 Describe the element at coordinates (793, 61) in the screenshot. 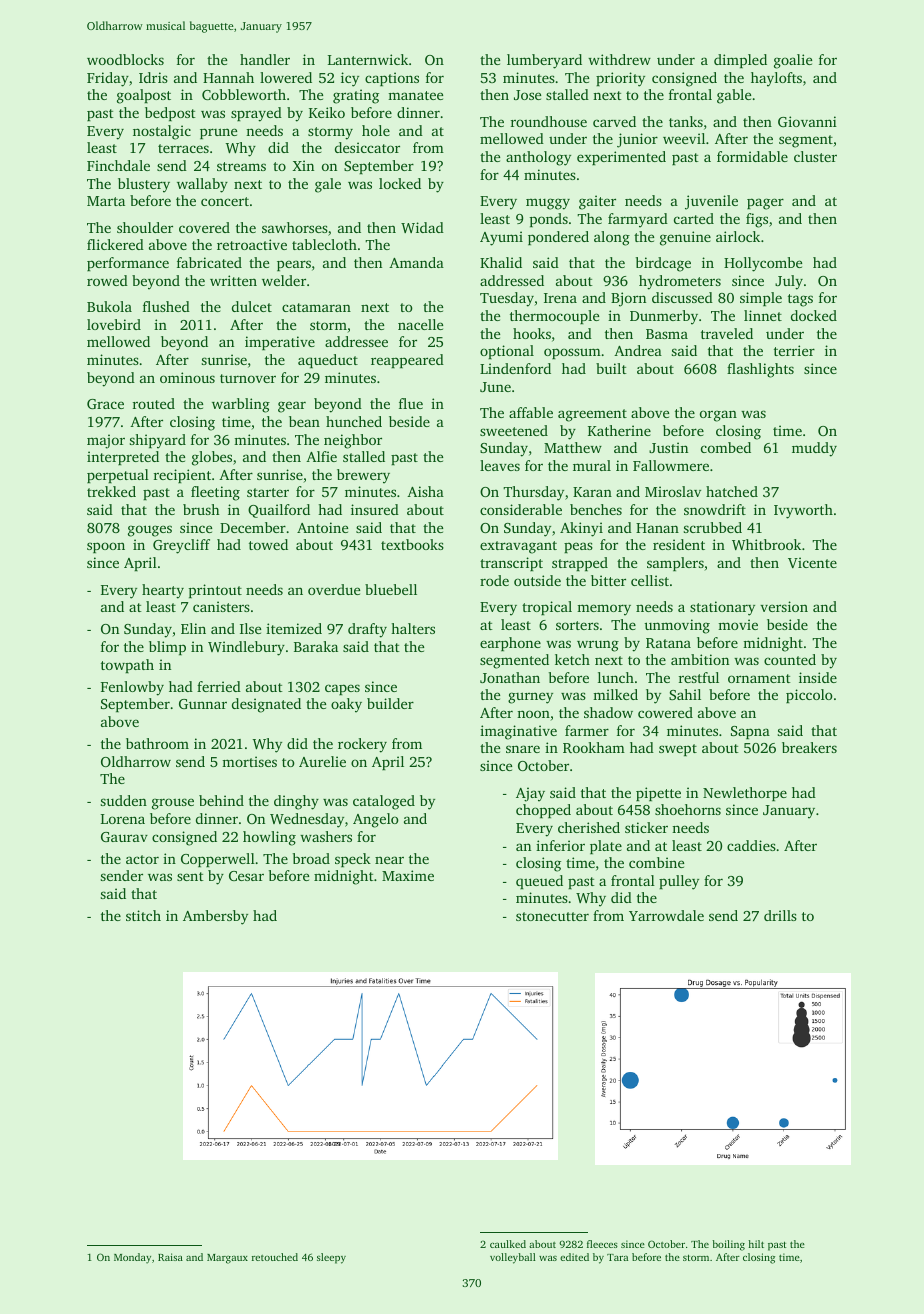

I see `goalie` at that location.
